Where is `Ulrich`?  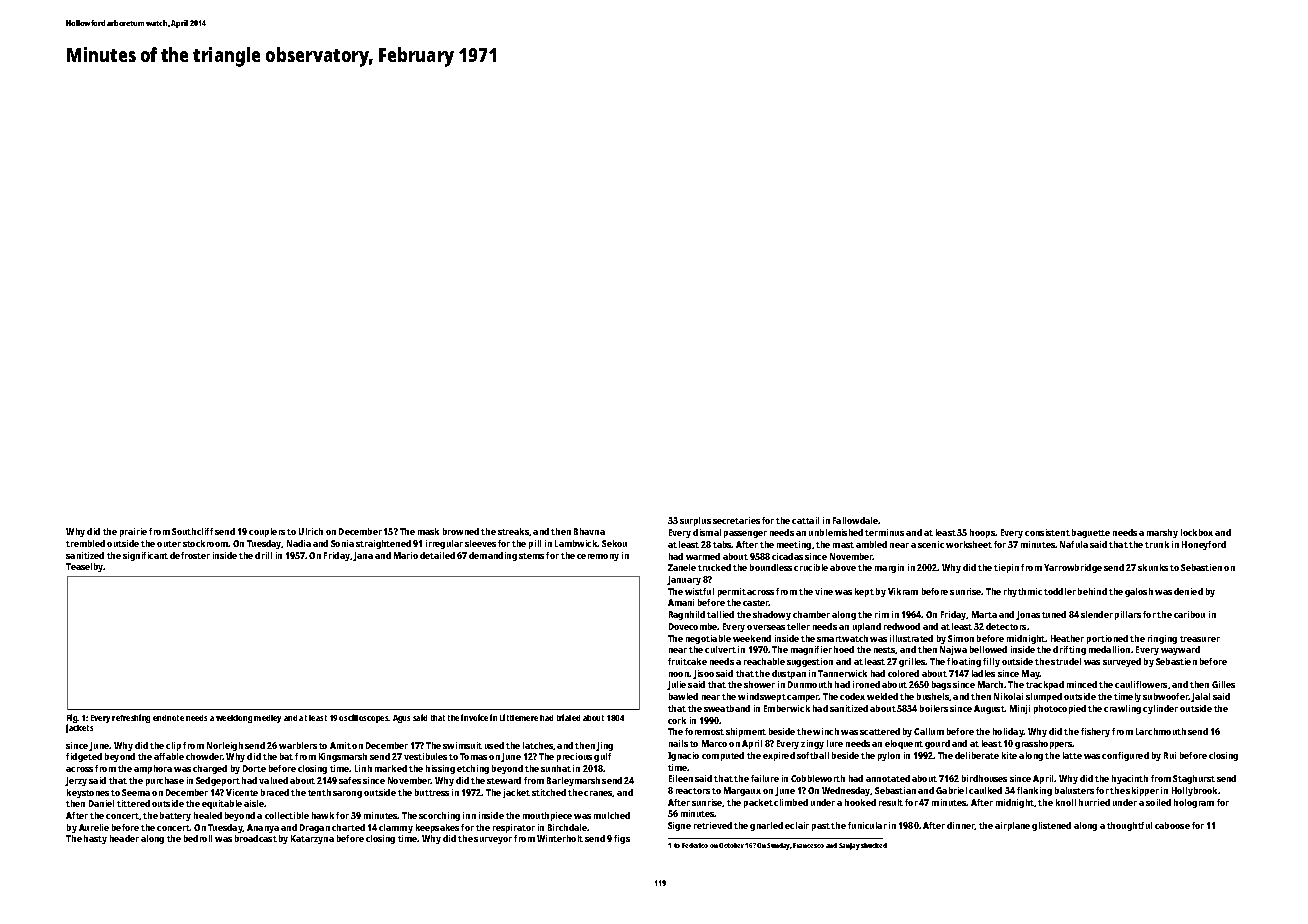 Ulrich is located at coordinates (311, 531).
